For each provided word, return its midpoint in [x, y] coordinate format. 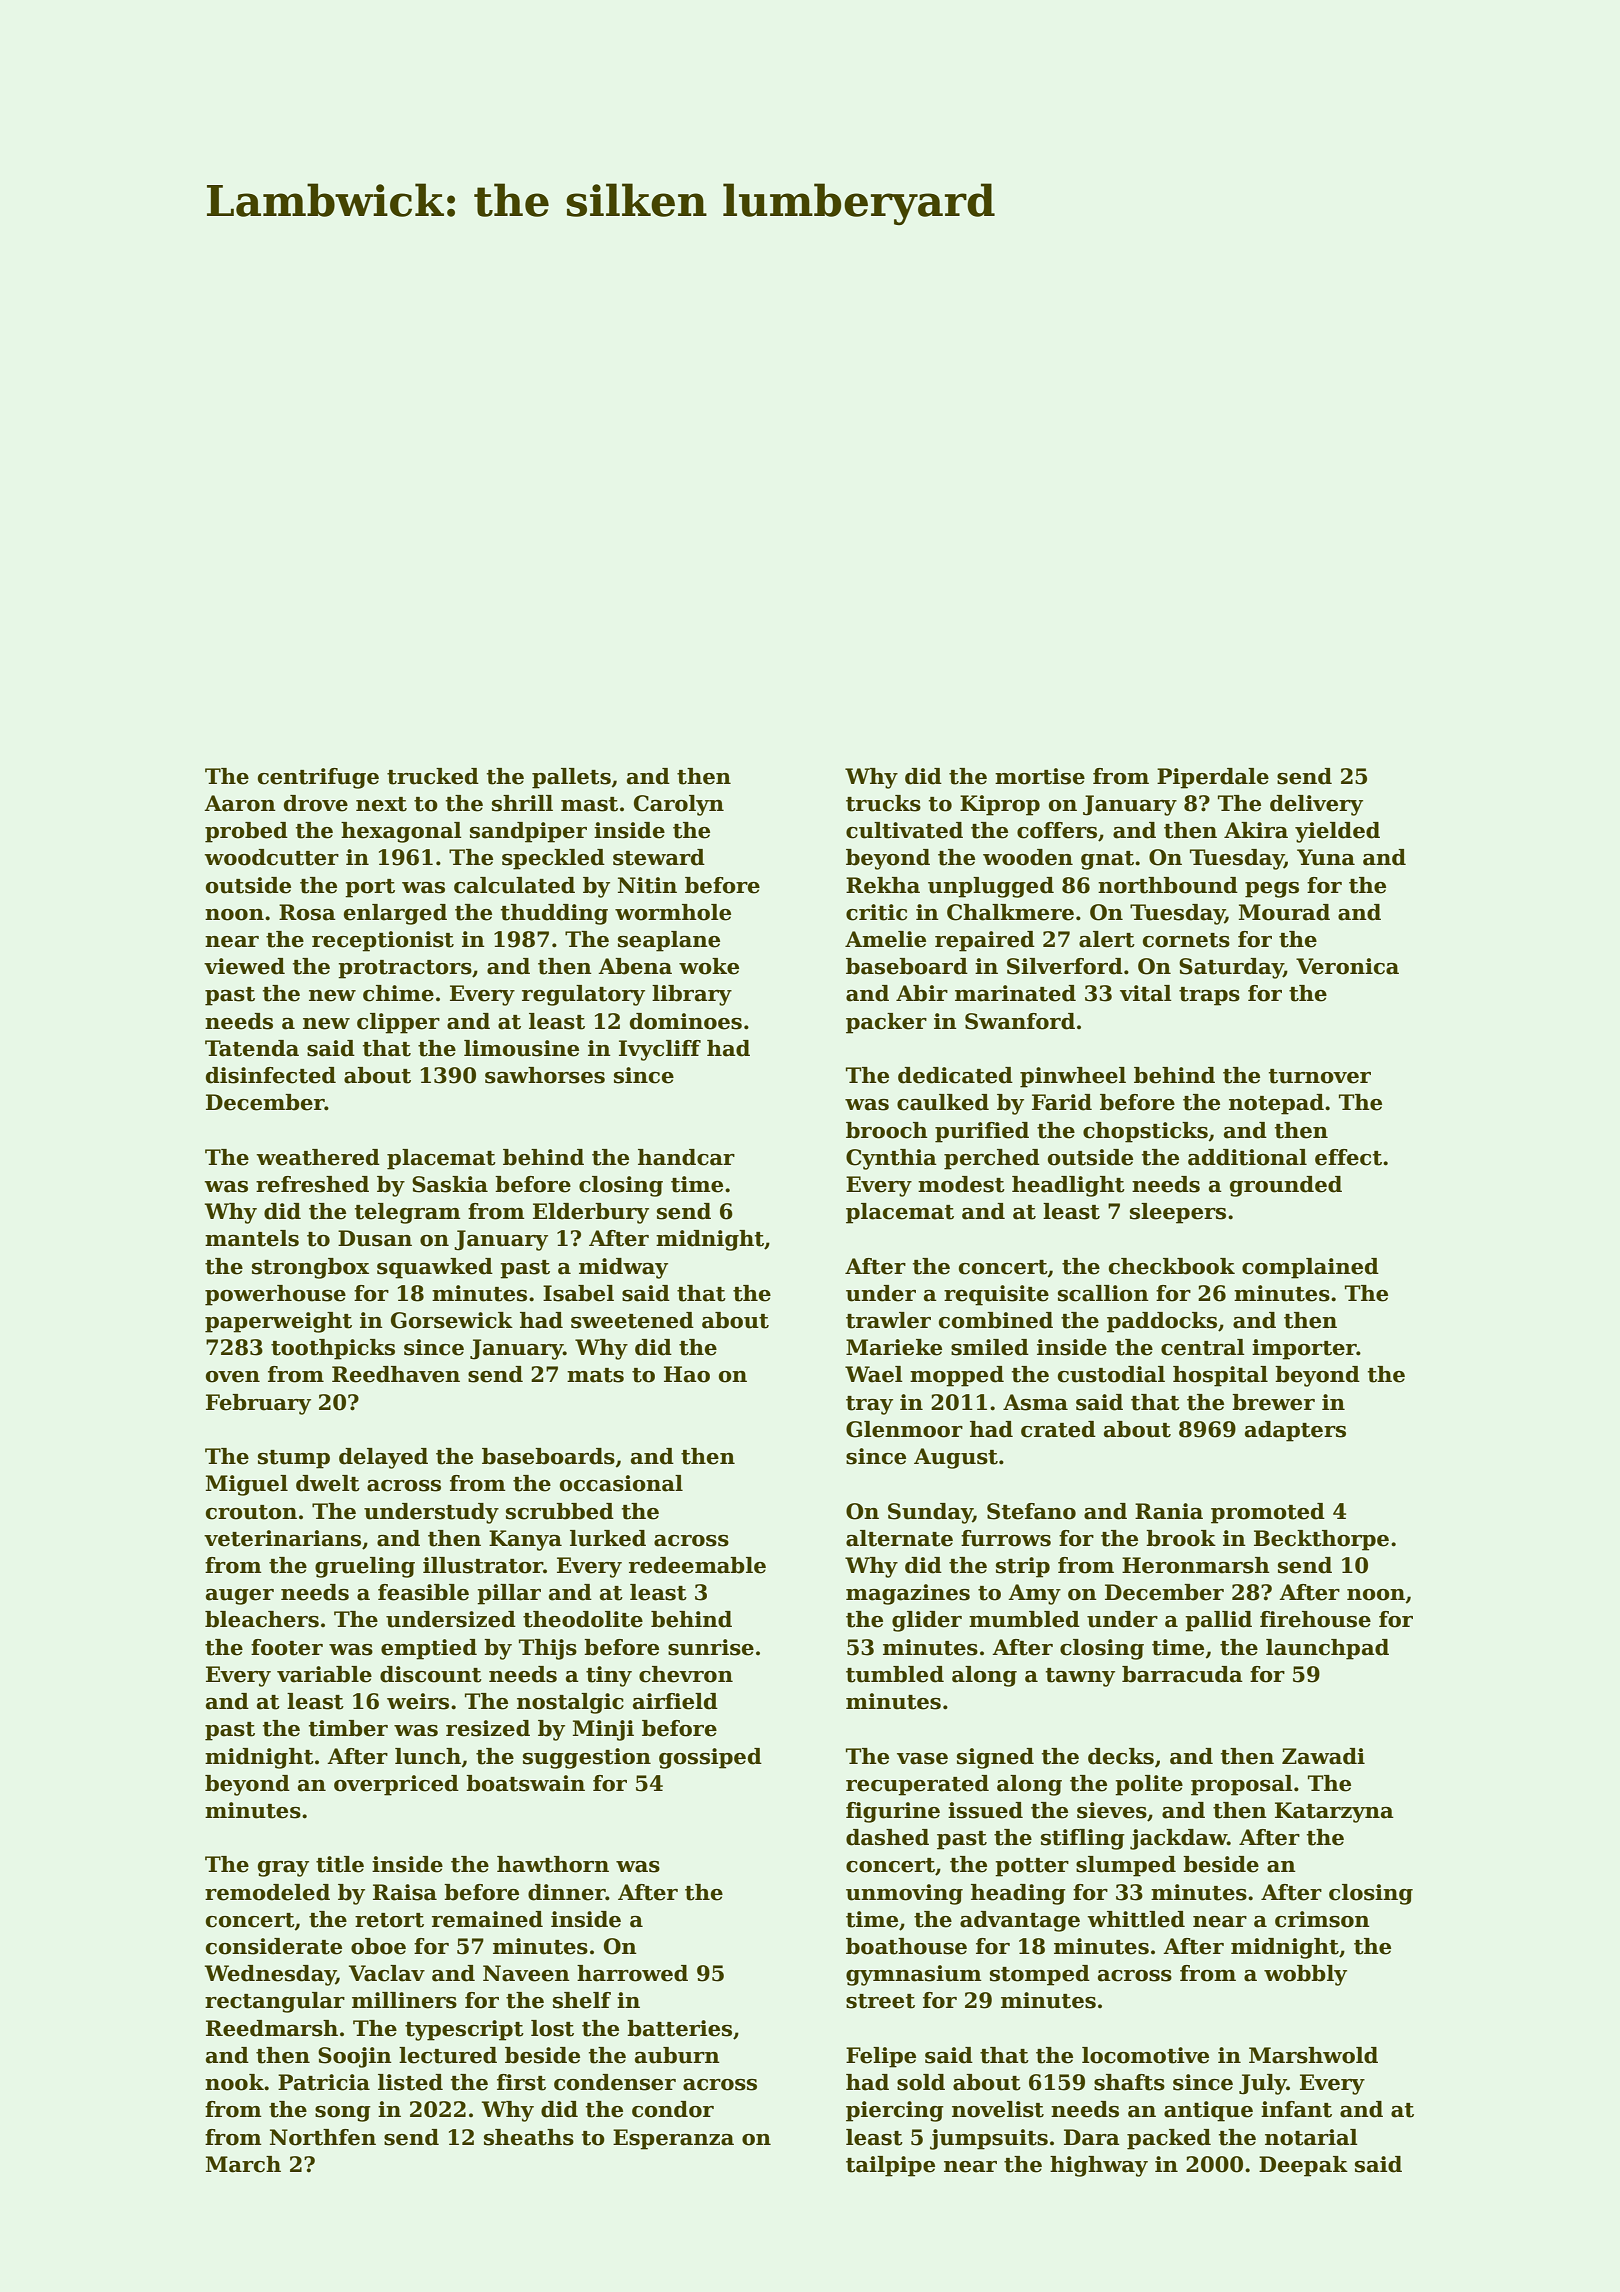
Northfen [323, 2137]
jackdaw [1178, 1839]
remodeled [267, 1892]
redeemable [697, 1565]
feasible [423, 1592]
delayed [383, 1458]
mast [589, 804]
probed [246, 832]
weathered [318, 1157]
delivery [1316, 805]
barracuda [1182, 1674]
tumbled [895, 1674]
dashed [887, 1837]
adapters [1295, 1431]
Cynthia [891, 1159]
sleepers [1178, 1213]
